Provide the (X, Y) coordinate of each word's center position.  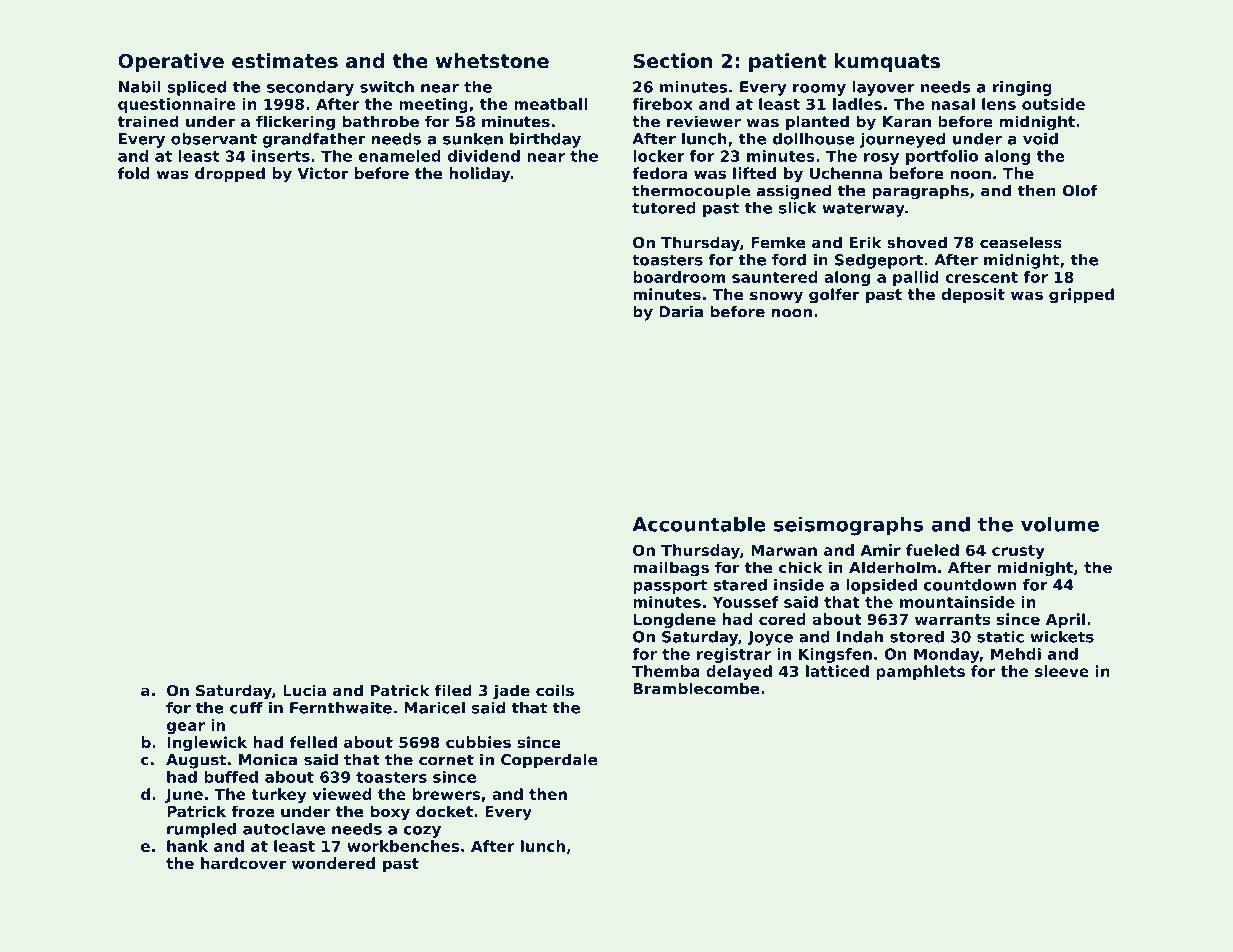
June (184, 796)
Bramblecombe (696, 688)
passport (670, 587)
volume (1060, 524)
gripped (1081, 296)
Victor (322, 173)
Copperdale (549, 761)
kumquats (887, 62)
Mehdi (1016, 654)
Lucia (304, 690)
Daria (681, 311)
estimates (285, 61)
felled (313, 742)
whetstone (492, 61)
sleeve (1062, 671)
